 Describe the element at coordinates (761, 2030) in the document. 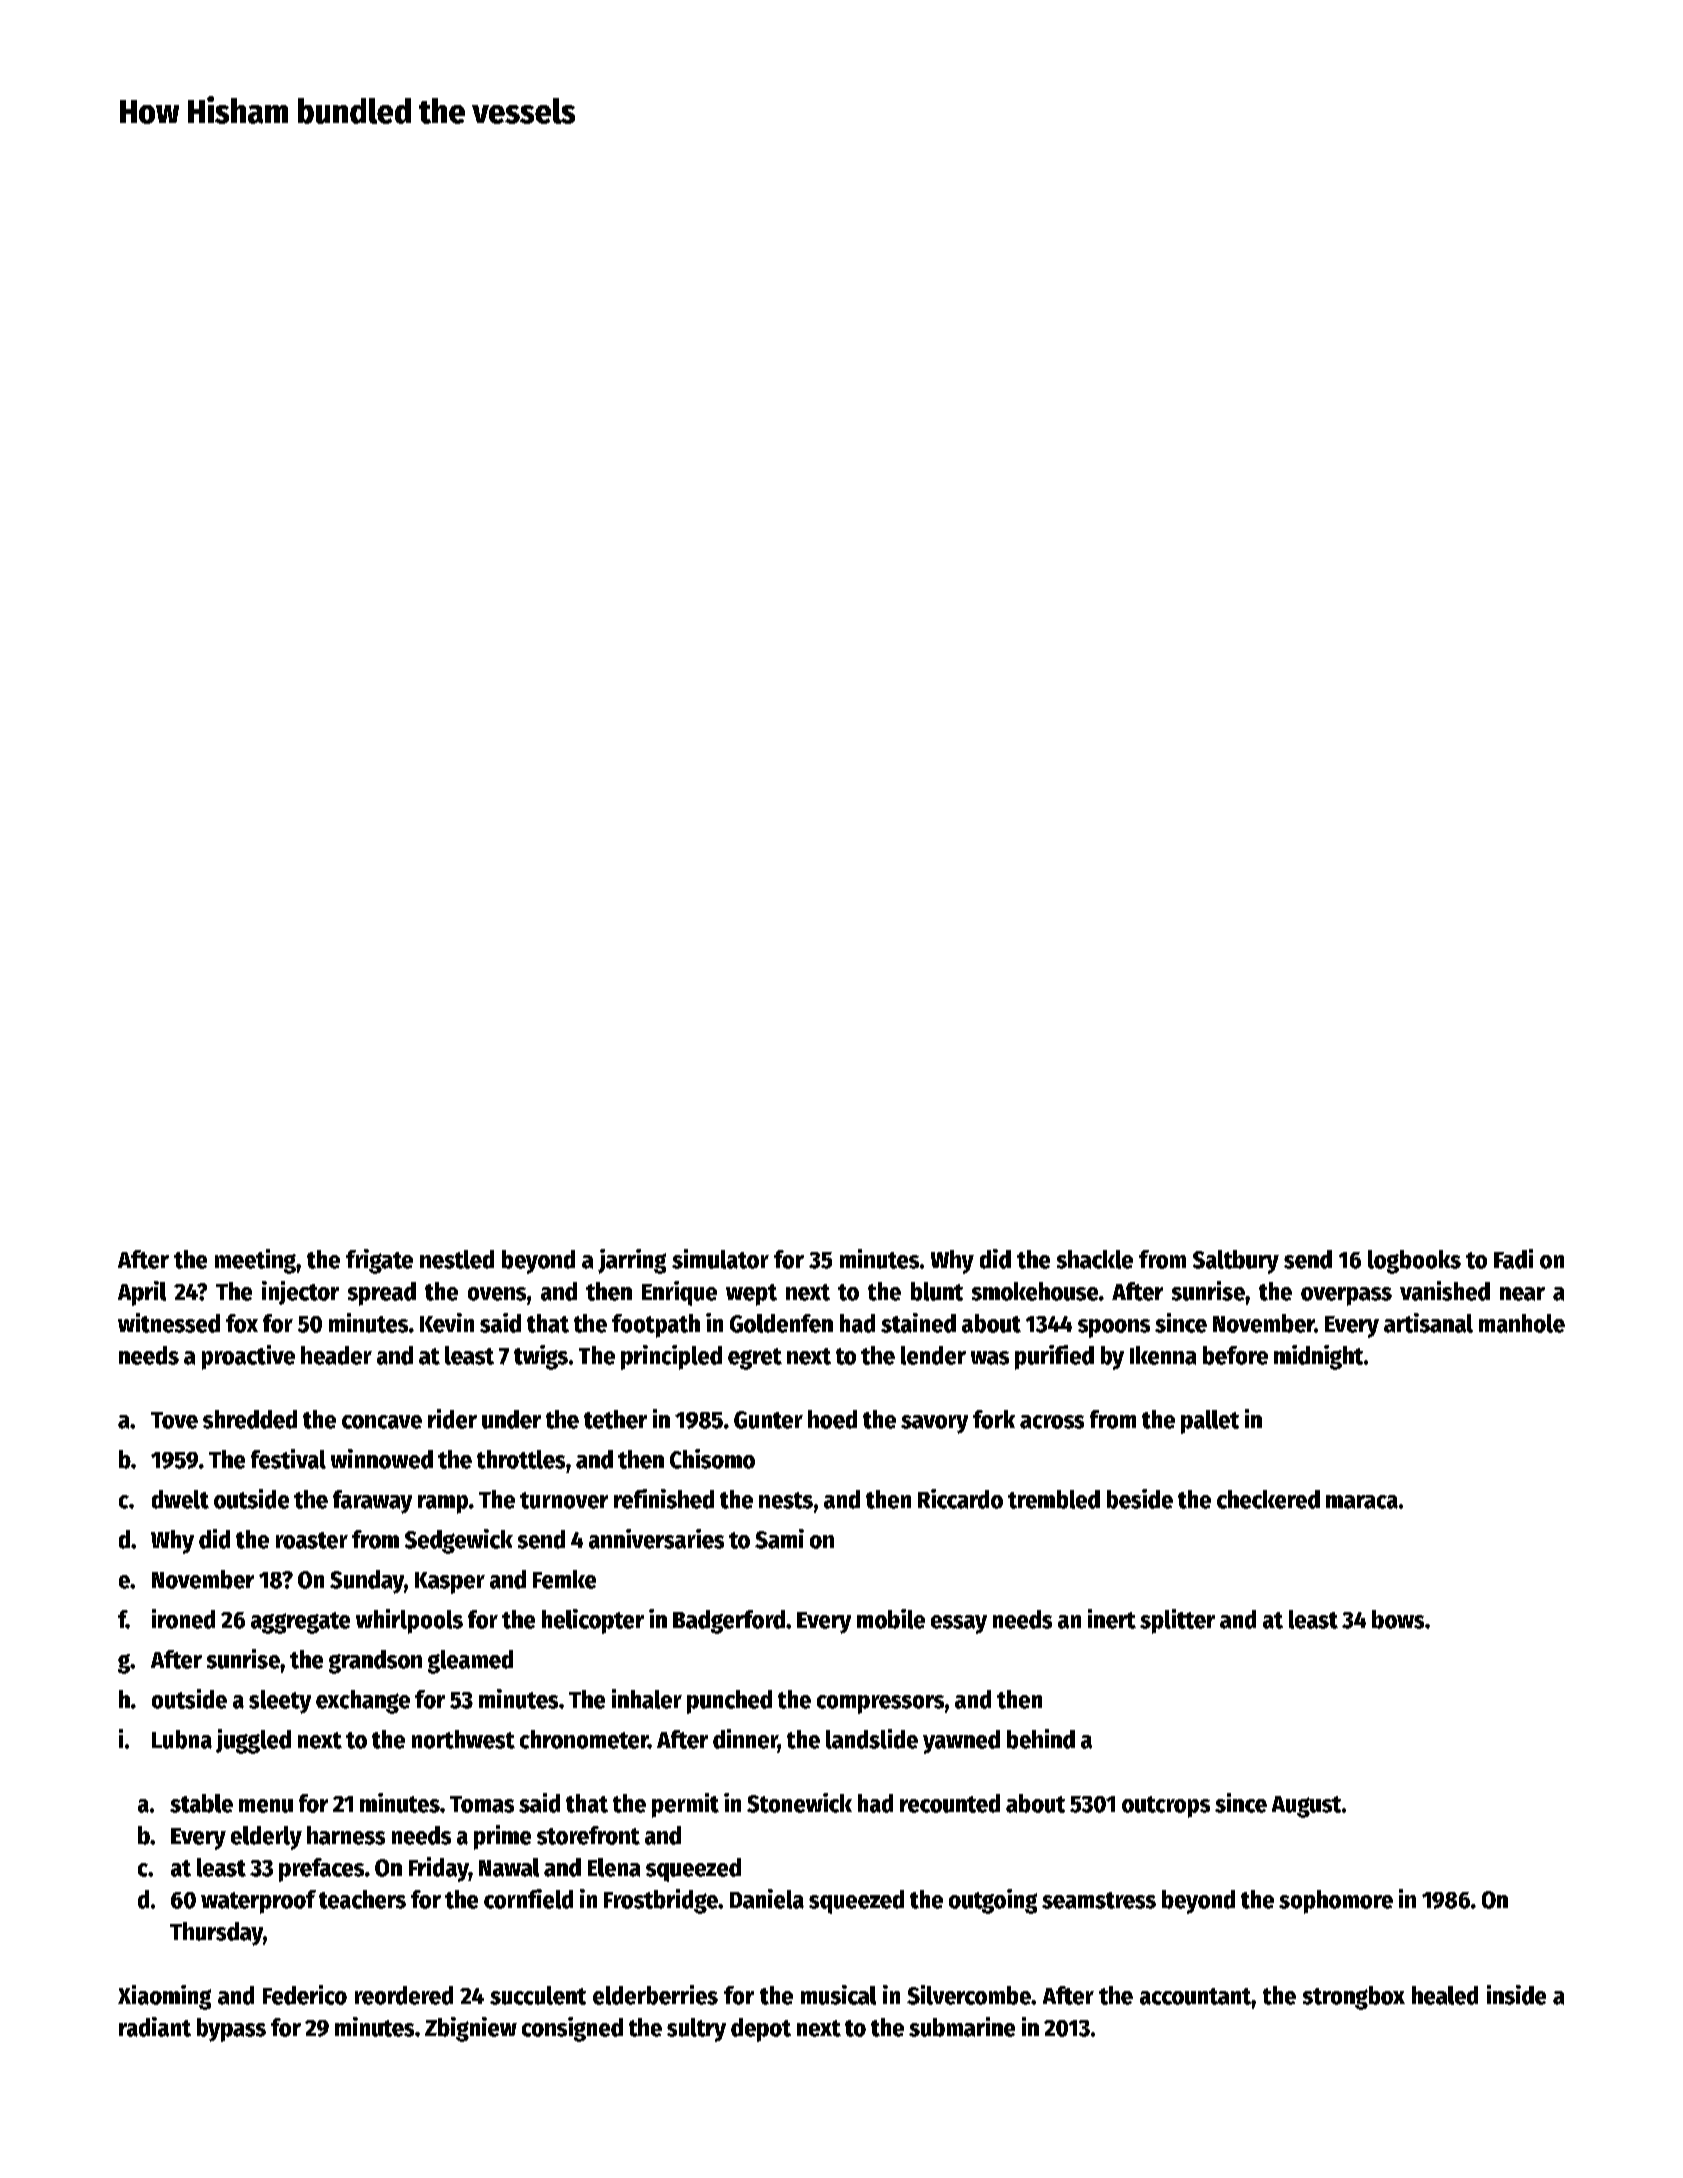

I see `depot` at that location.
